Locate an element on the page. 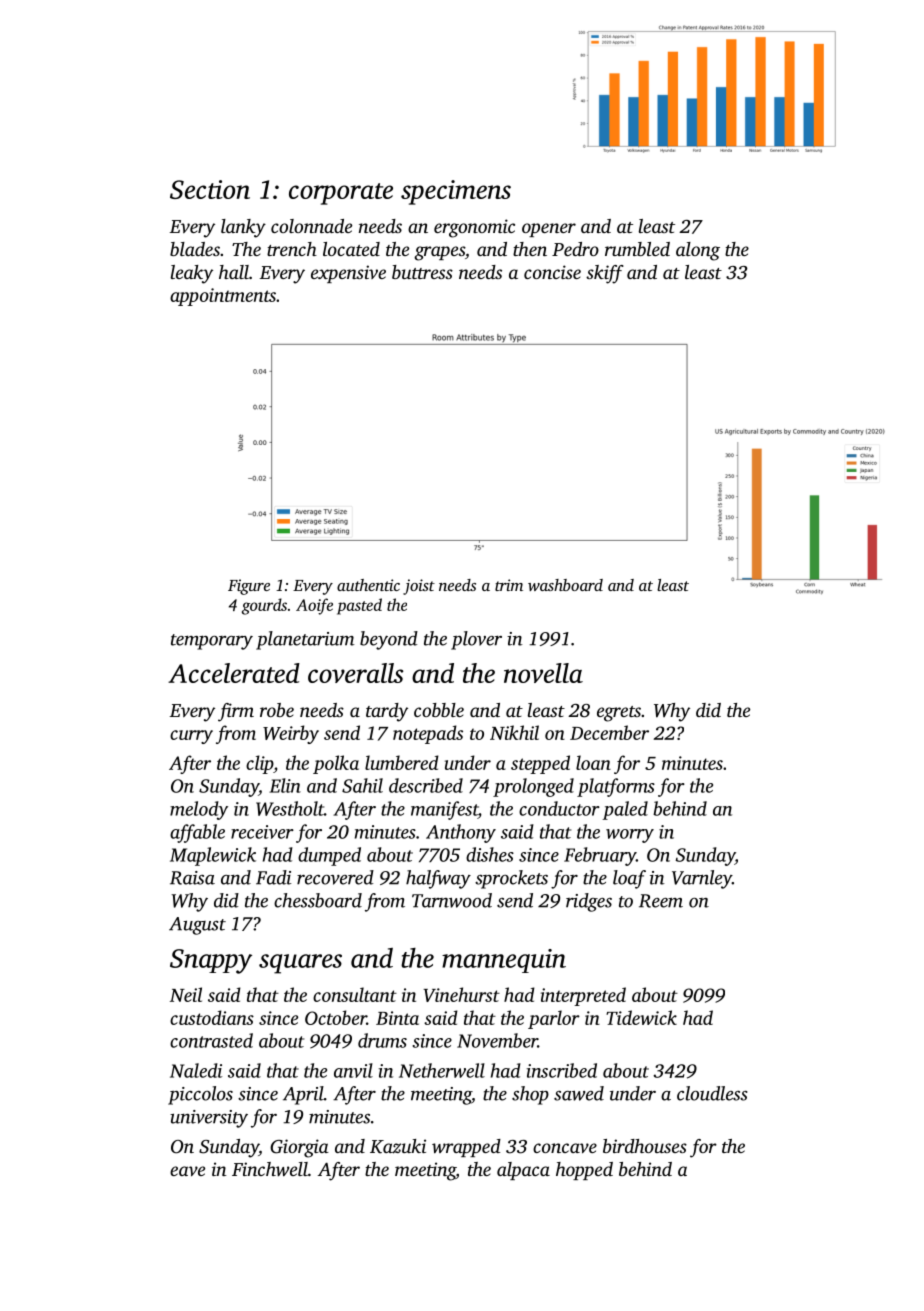 The height and width of the document is (1311, 924). consultant is located at coordinates (355, 994).
